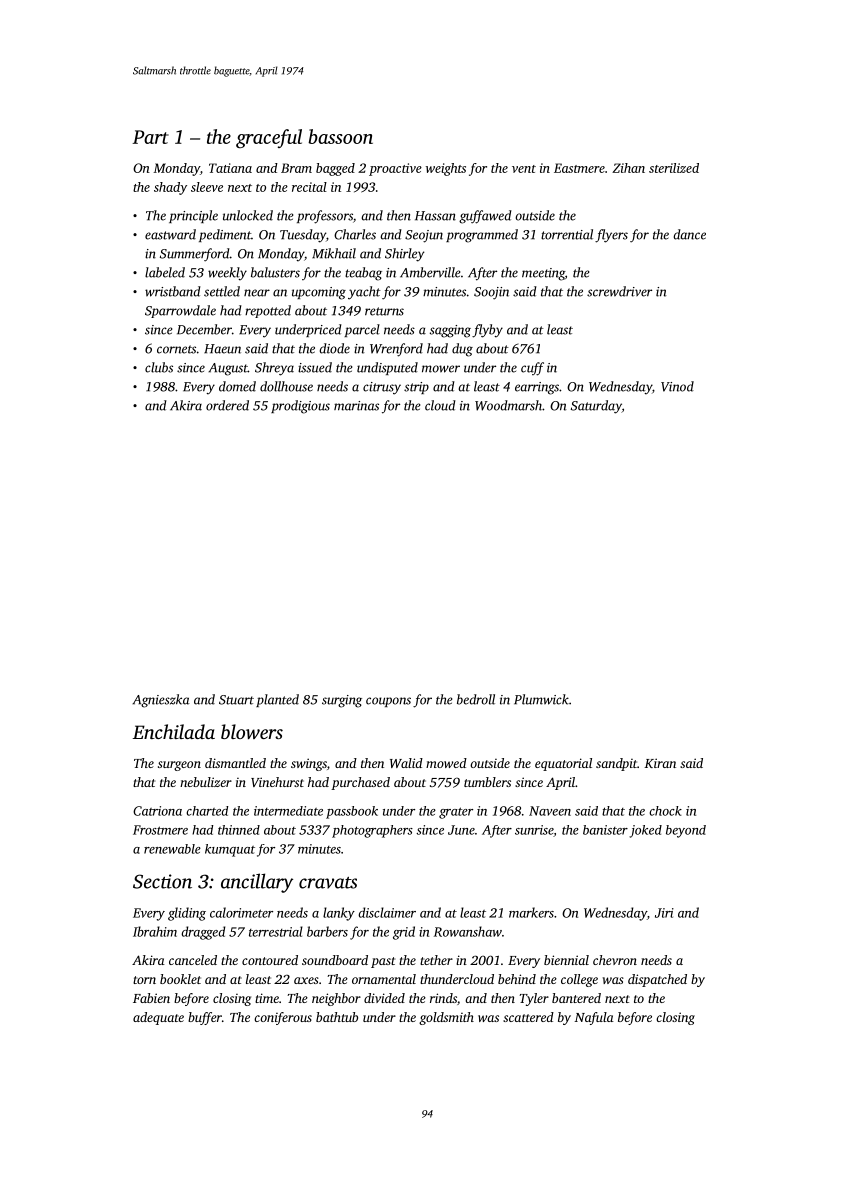  Describe the element at coordinates (187, 914) in the image. I see `gliding` at that location.
